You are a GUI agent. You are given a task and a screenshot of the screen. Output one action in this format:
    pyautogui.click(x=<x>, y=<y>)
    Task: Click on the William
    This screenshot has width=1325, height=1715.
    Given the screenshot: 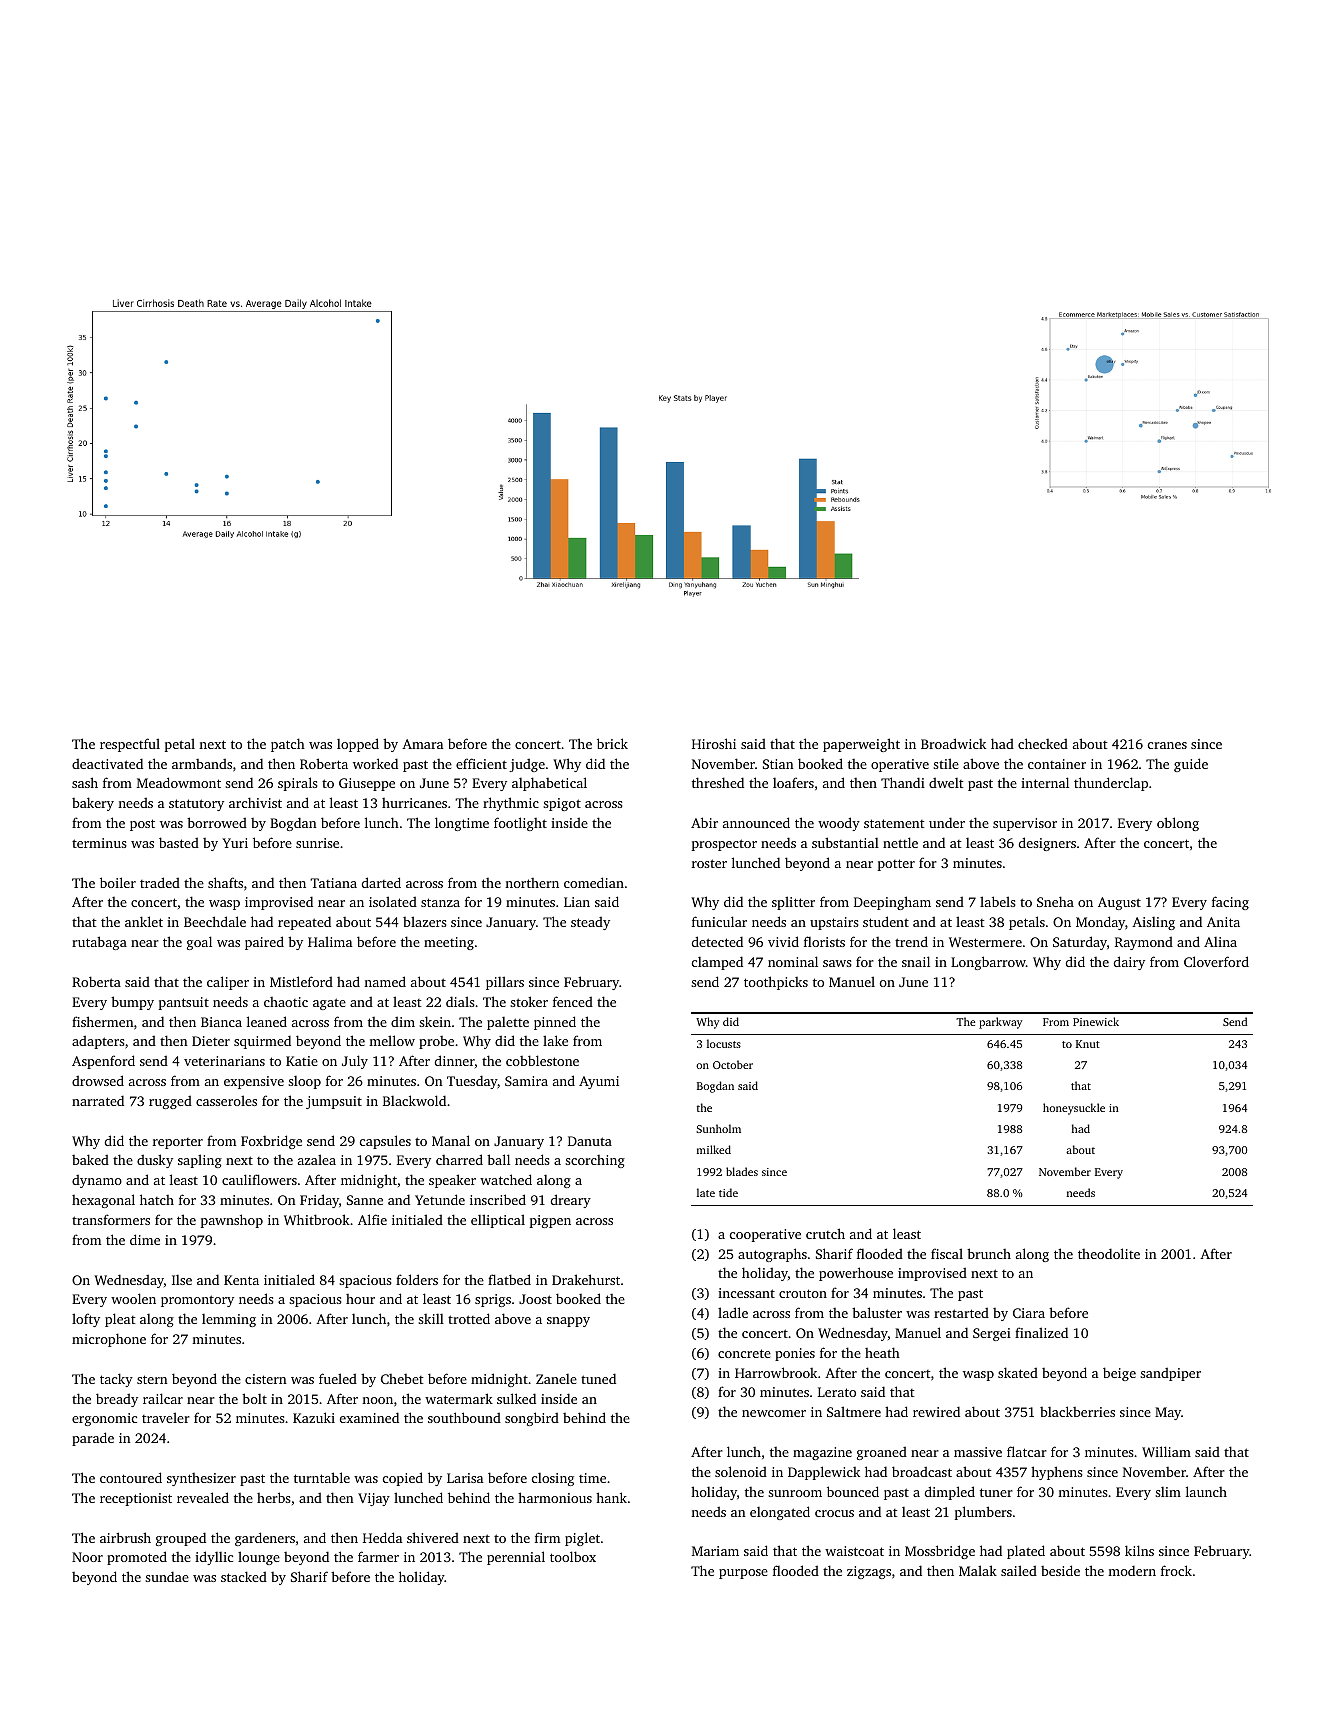 What is the action you would take?
    pyautogui.click(x=1166, y=1451)
